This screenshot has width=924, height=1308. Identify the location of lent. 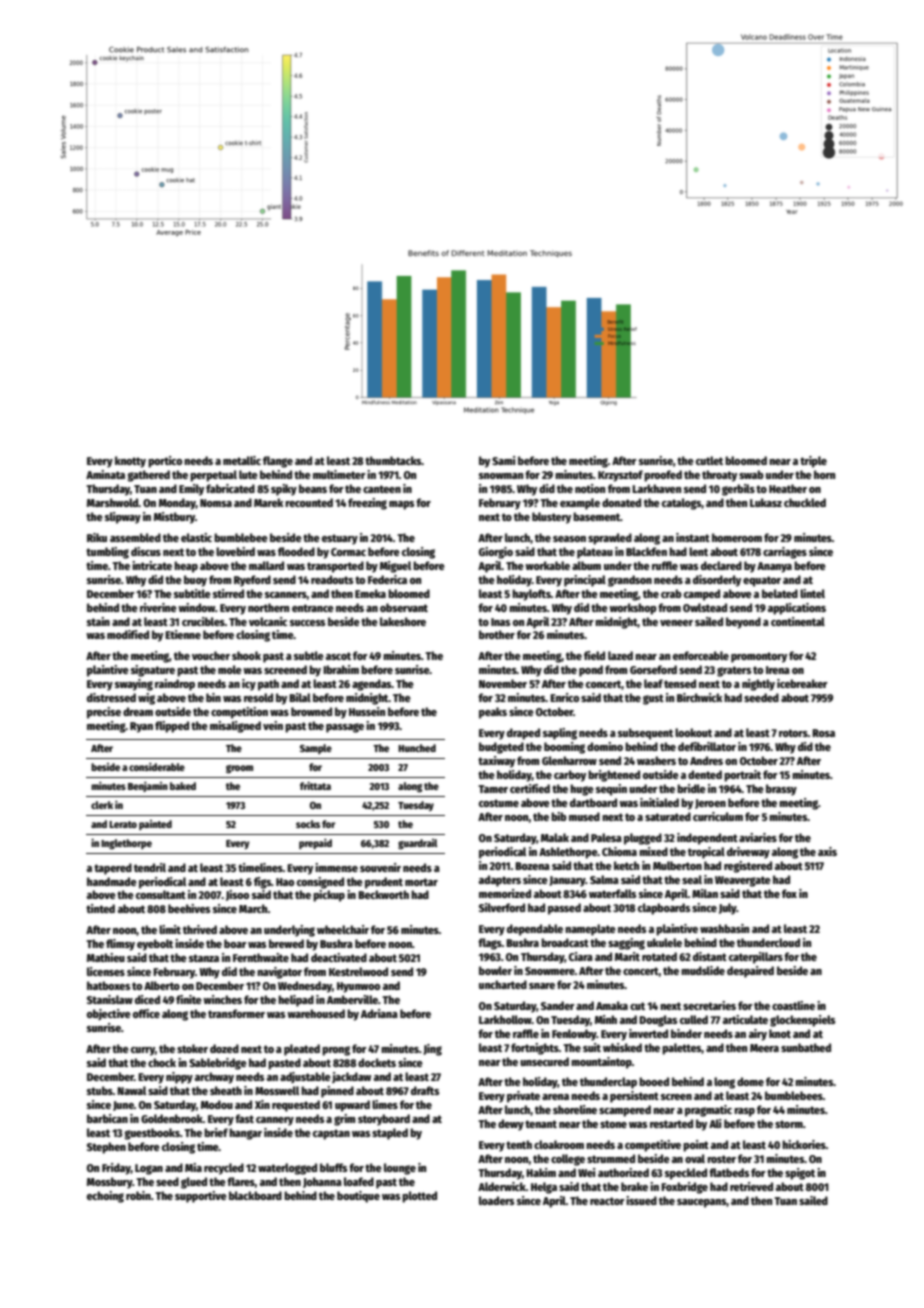
(698, 551).
